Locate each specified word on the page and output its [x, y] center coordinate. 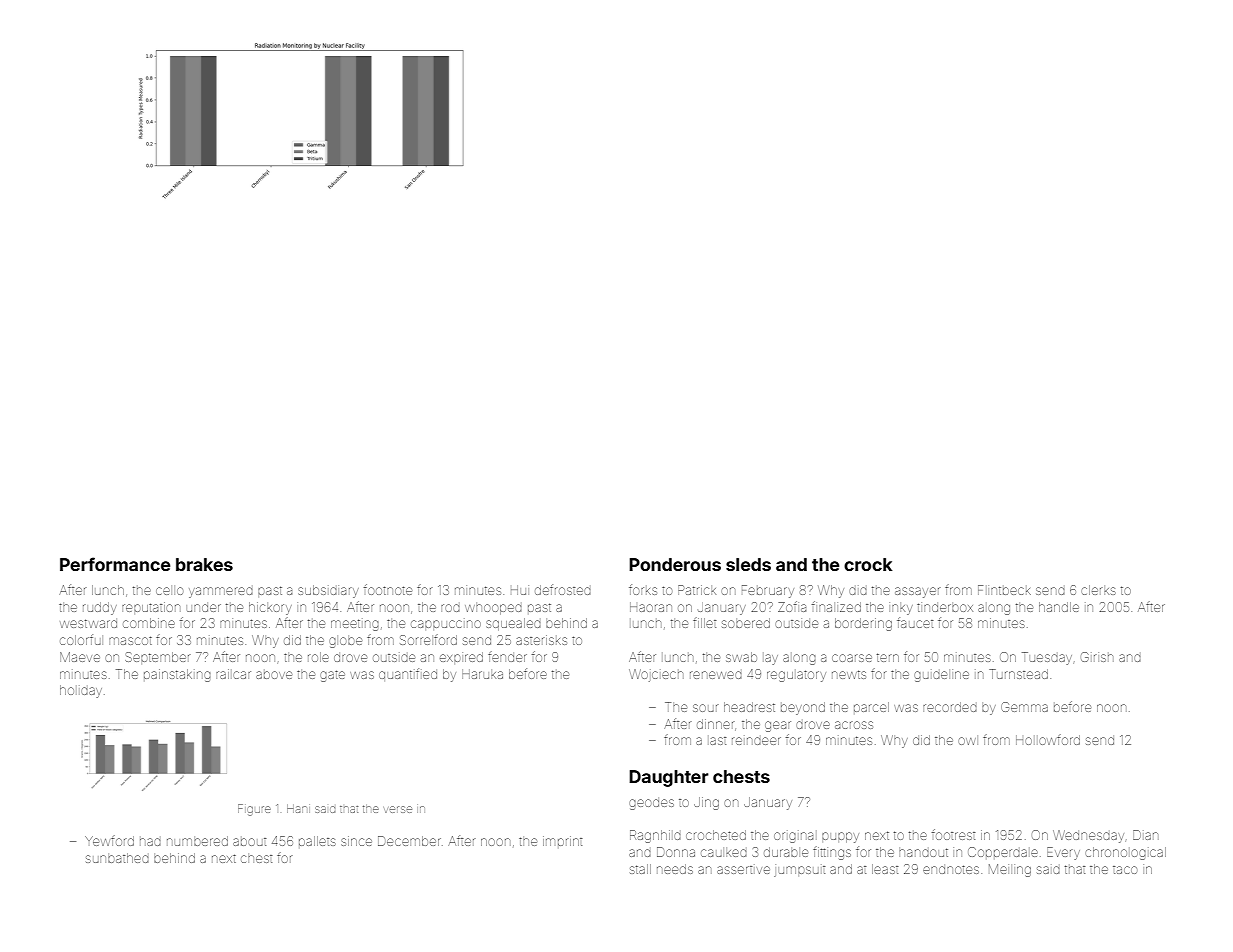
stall [640, 869]
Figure [254, 810]
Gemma [1024, 707]
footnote [388, 589]
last [718, 741]
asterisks [541, 640]
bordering [863, 624]
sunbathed [117, 858]
